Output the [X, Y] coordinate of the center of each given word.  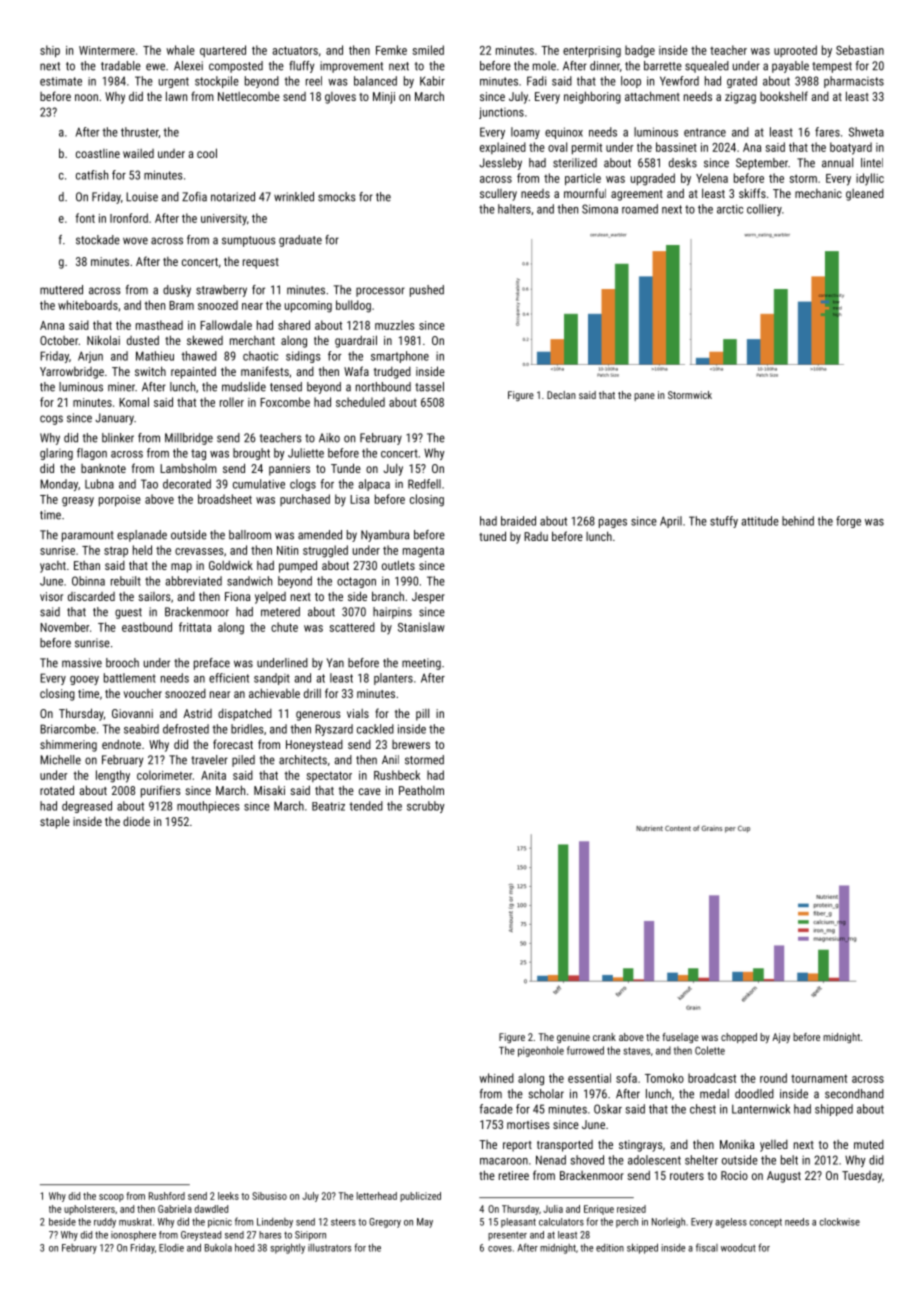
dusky [177, 291]
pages [613, 523]
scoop [111, 1198]
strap [116, 551]
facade [496, 1109]
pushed [427, 291]
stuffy [724, 522]
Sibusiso [269, 1196]
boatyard [851, 148]
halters [514, 209]
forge [848, 522]
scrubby [426, 807]
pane [644, 397]
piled [243, 761]
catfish [92, 175]
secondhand [854, 1094]
